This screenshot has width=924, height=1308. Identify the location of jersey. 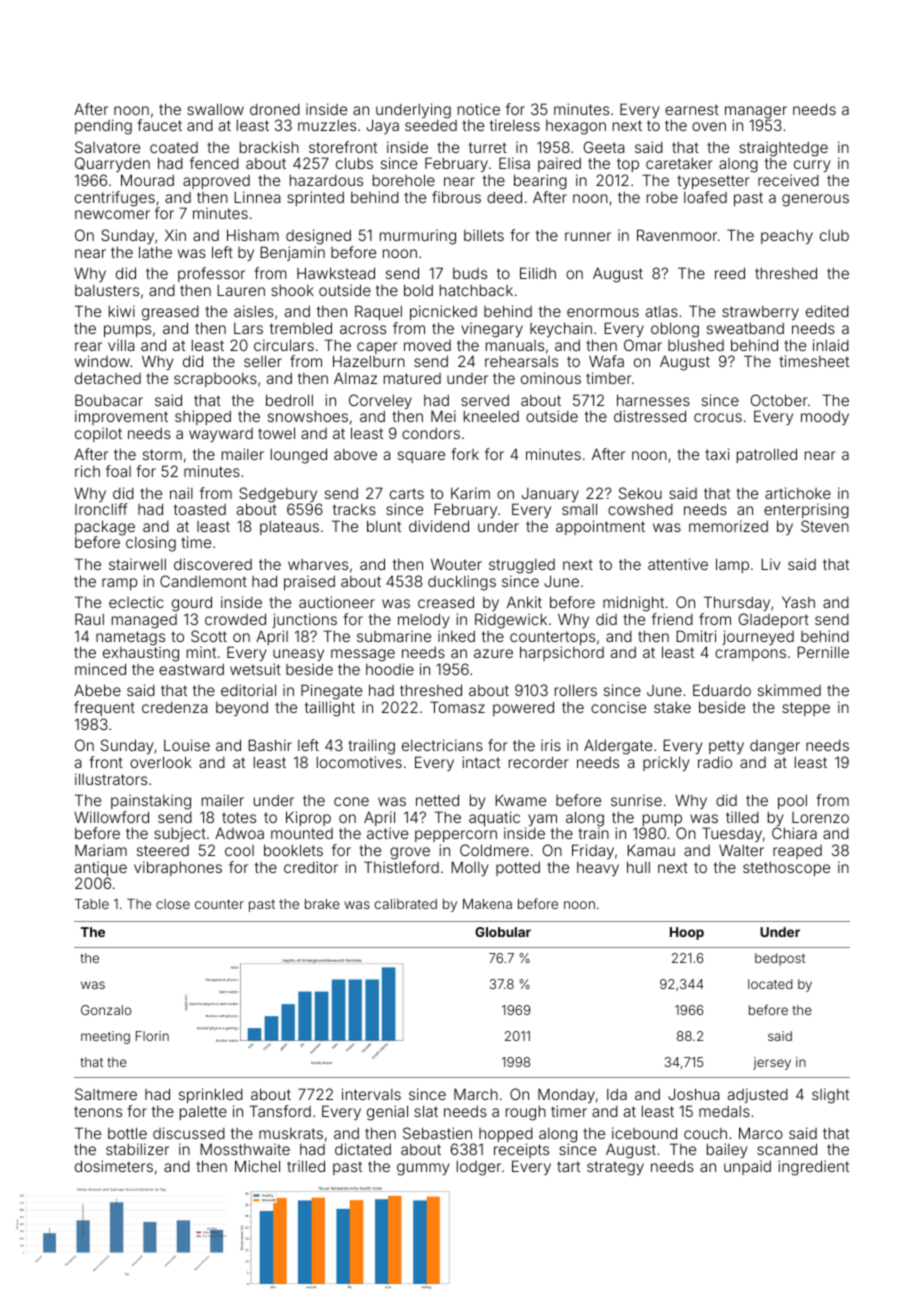
(772, 1063).
